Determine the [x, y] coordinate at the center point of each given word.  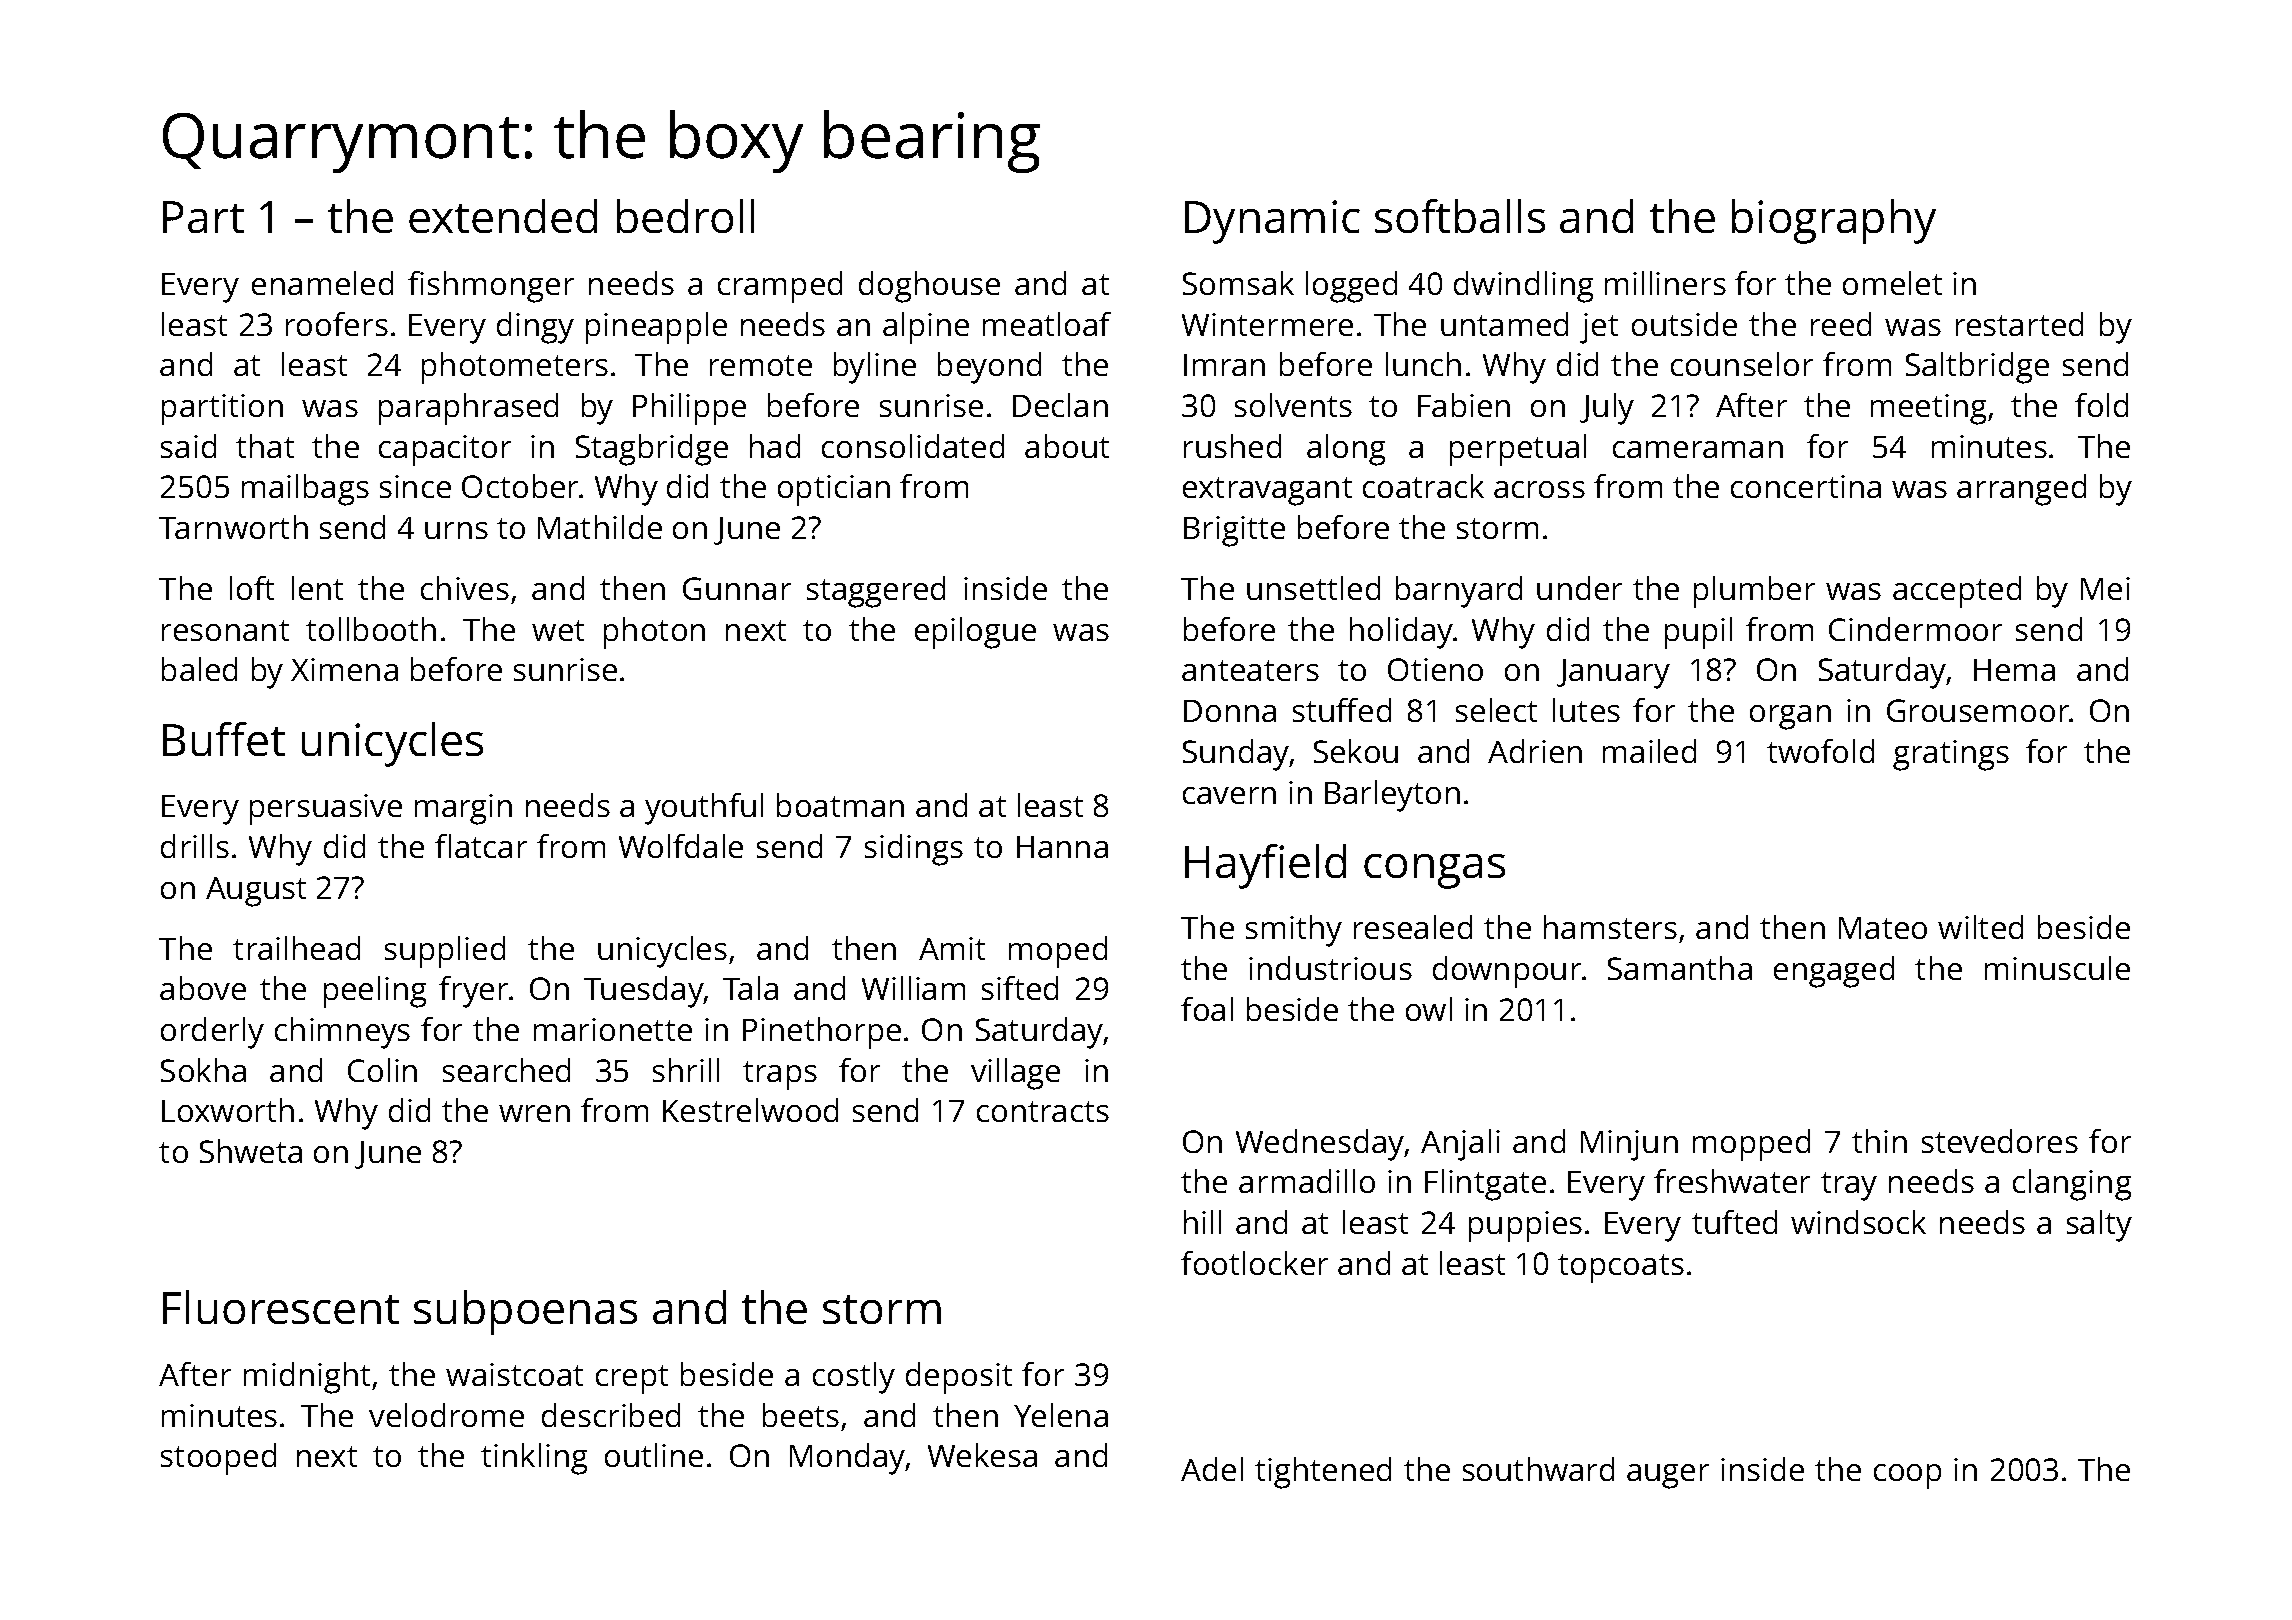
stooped [218, 1459]
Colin [382, 1070]
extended [503, 216]
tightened [1323, 1473]
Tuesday [644, 992]
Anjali [1460, 1145]
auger [1668, 1476]
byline [875, 368]
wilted [1980, 927]
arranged [2021, 490]
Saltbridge [1977, 368]
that [265, 446]
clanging [2072, 1185]
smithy [1294, 931]
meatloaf [1047, 324]
